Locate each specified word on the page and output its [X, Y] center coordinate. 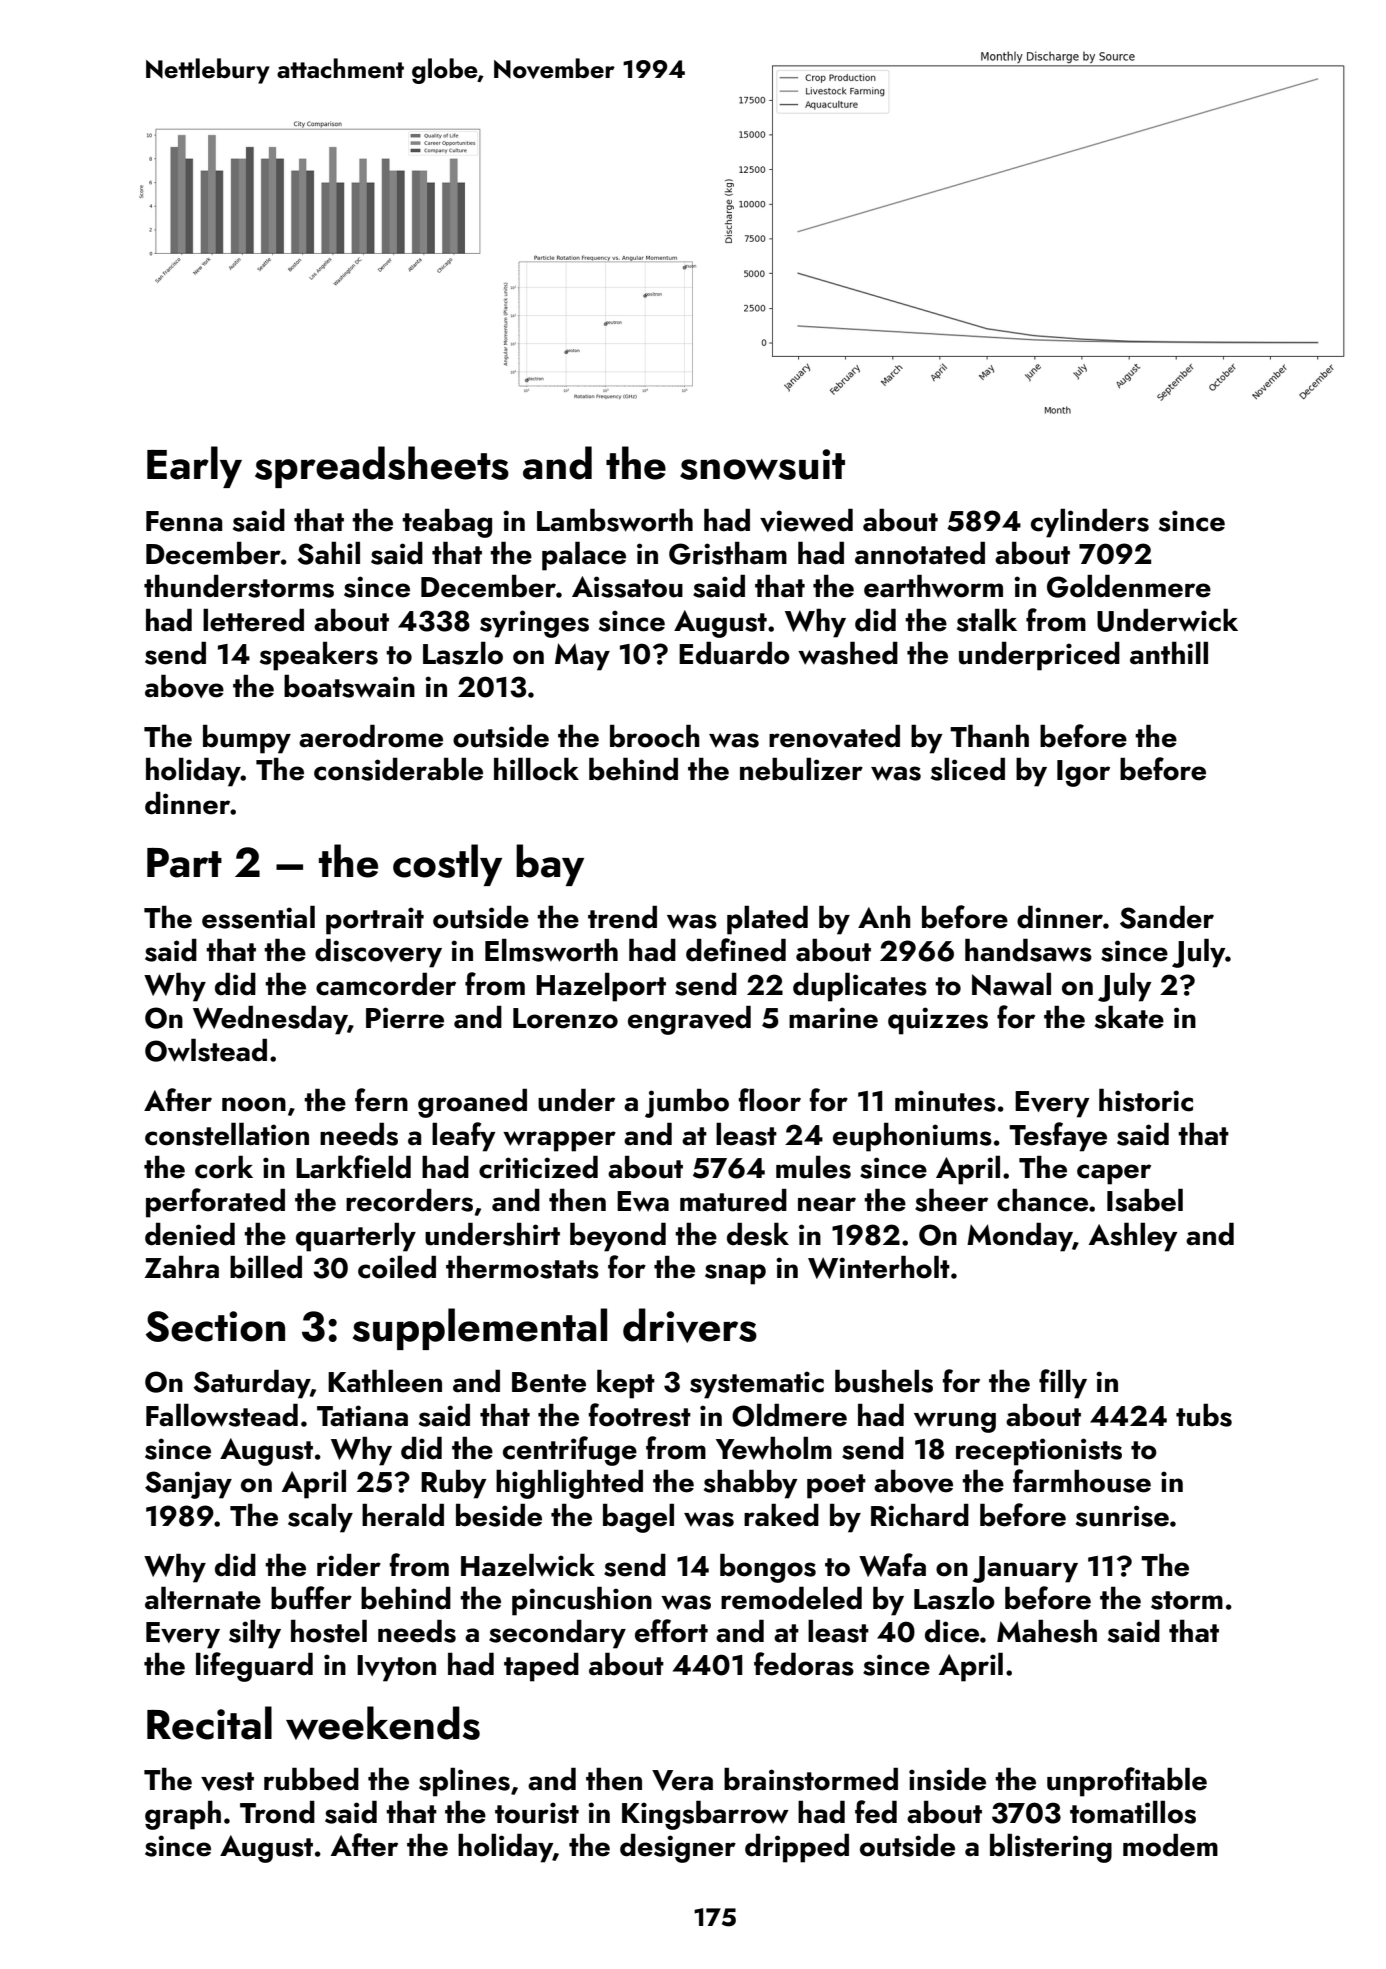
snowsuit [762, 464]
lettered [253, 620]
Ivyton [396, 1668]
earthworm [933, 586]
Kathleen [385, 1381]
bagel [638, 1518]
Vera [682, 1780]
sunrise [1122, 1516]
